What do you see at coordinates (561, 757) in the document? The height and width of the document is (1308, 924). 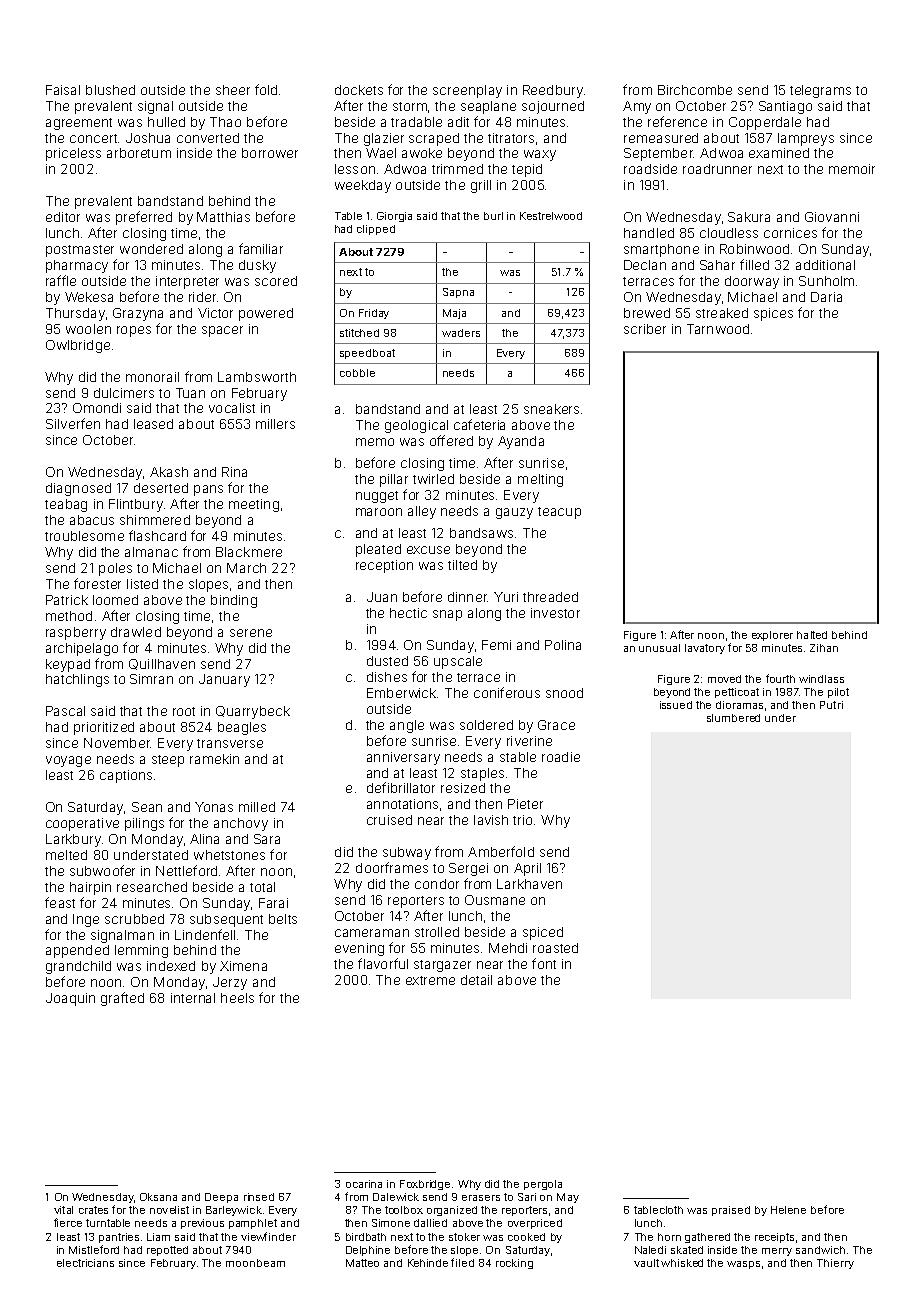 I see `roadie` at bounding box center [561, 757].
